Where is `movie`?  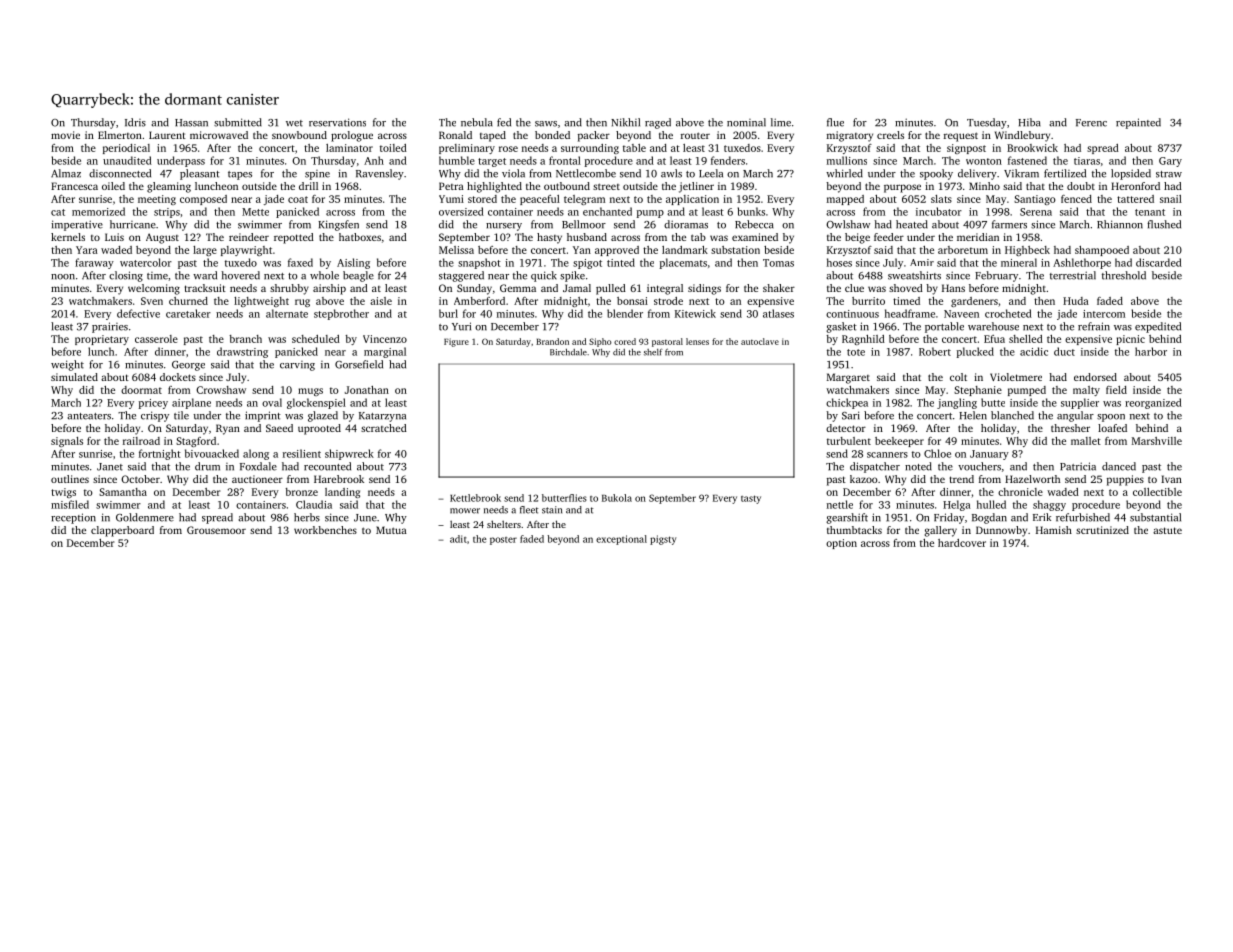 movie is located at coordinates (65, 135).
